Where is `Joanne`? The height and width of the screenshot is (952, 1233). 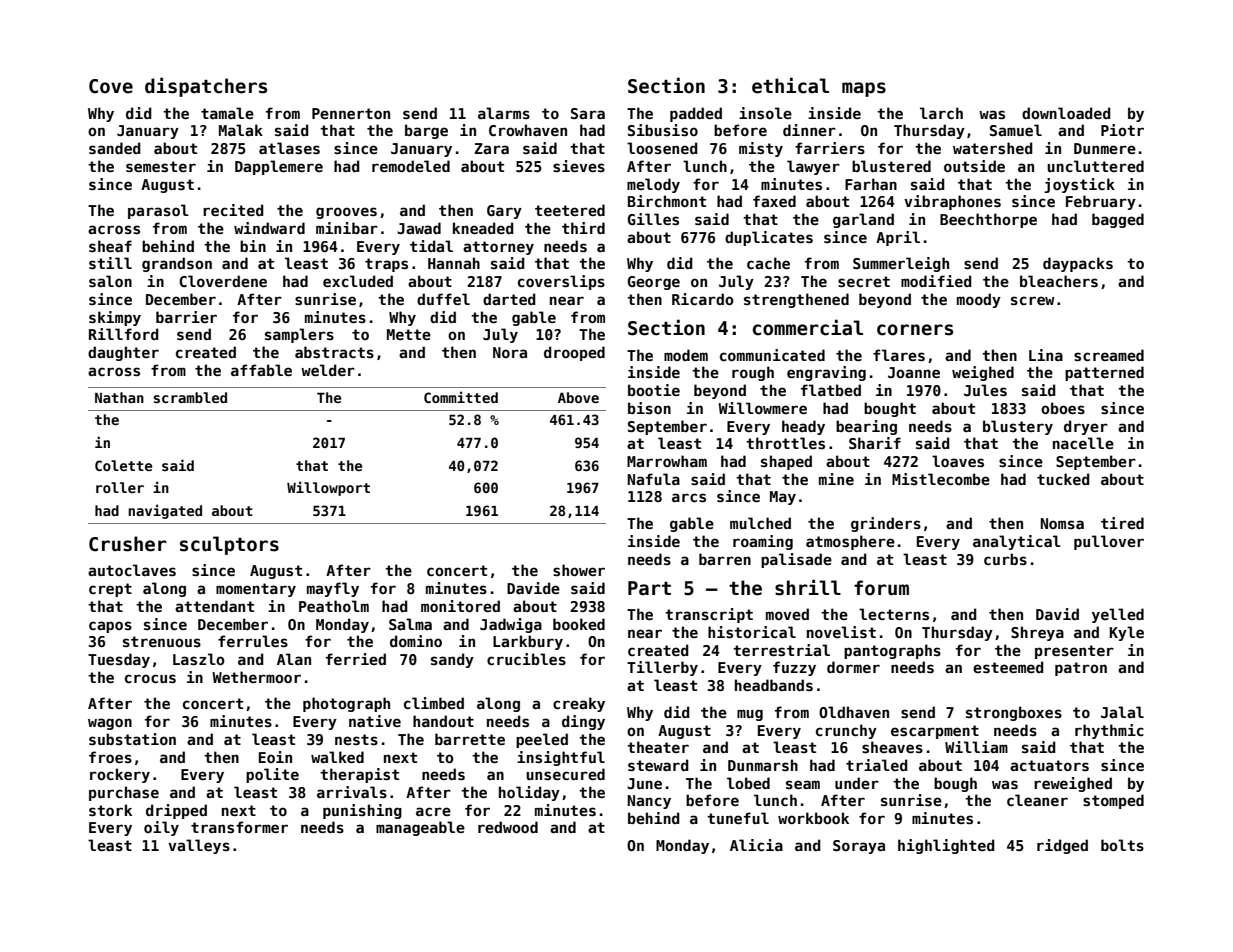 Joanne is located at coordinates (914, 372).
